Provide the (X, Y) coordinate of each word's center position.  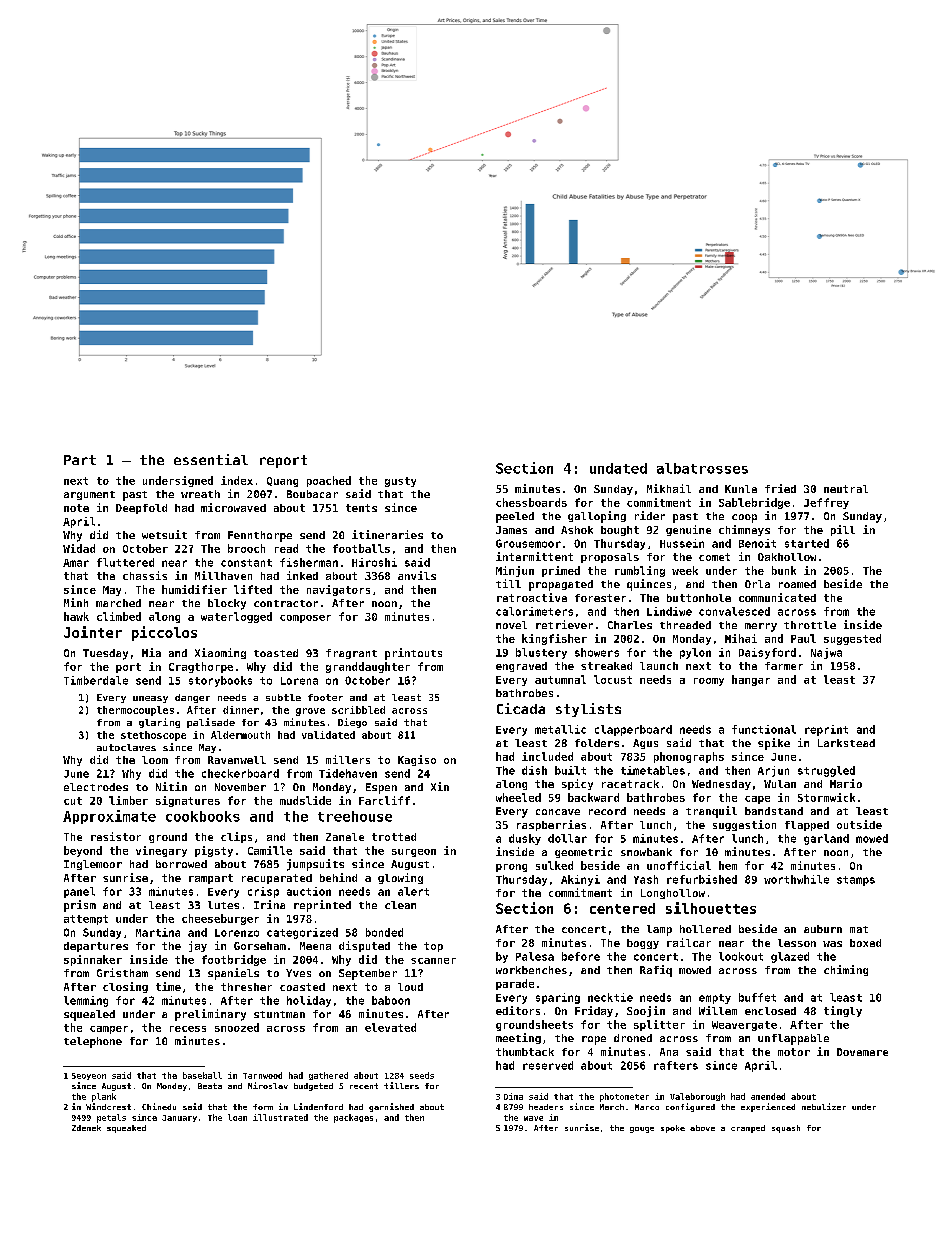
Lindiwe (669, 611)
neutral (846, 489)
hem (728, 865)
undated (618, 468)
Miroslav (268, 1085)
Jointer (93, 632)
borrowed (181, 864)
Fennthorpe (260, 536)
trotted (394, 837)
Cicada (521, 708)
